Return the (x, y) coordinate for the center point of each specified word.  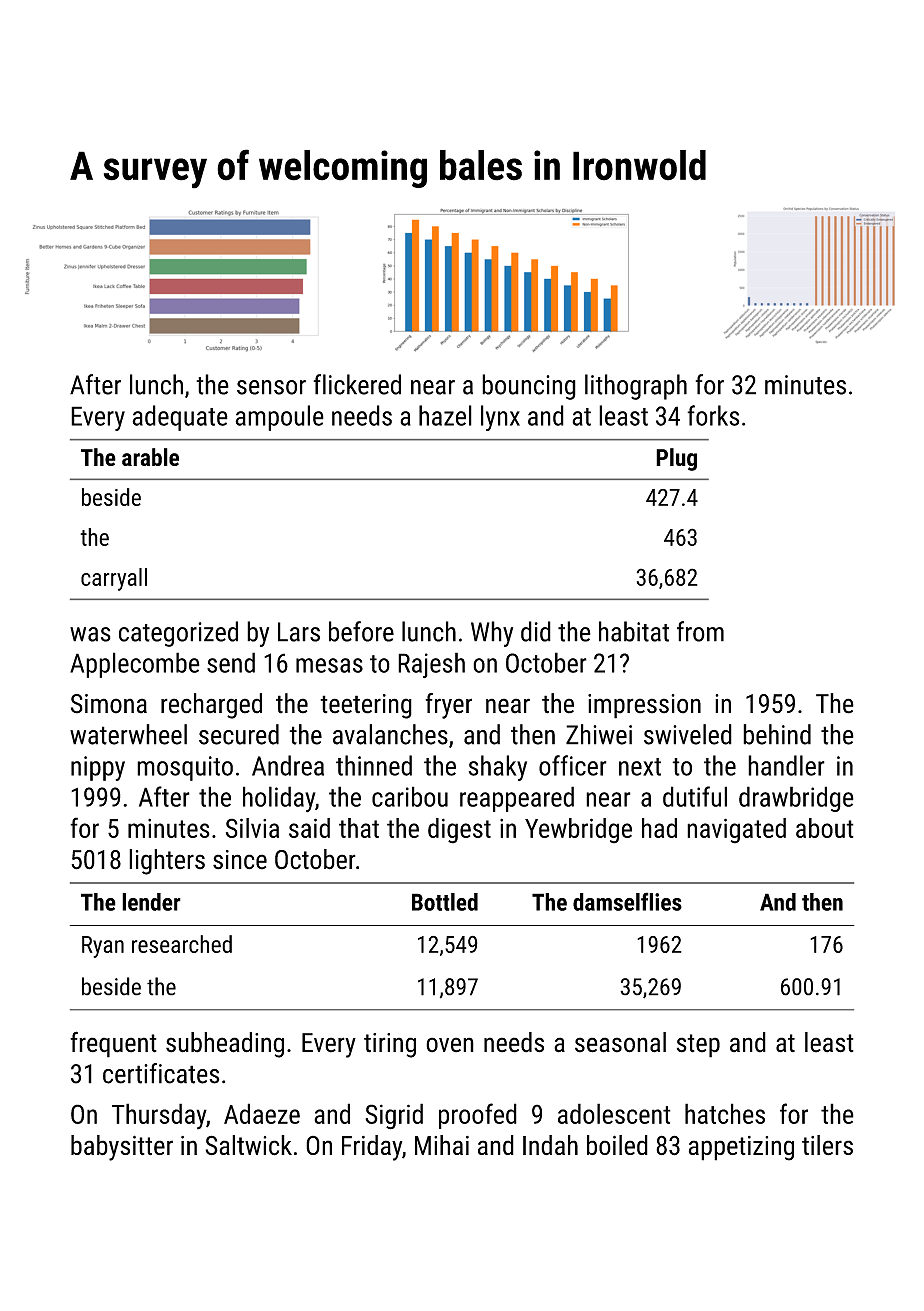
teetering (366, 706)
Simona (109, 704)
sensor (271, 387)
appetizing (741, 1148)
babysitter (122, 1148)
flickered (357, 384)
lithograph (636, 387)
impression (644, 706)
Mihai (442, 1145)
